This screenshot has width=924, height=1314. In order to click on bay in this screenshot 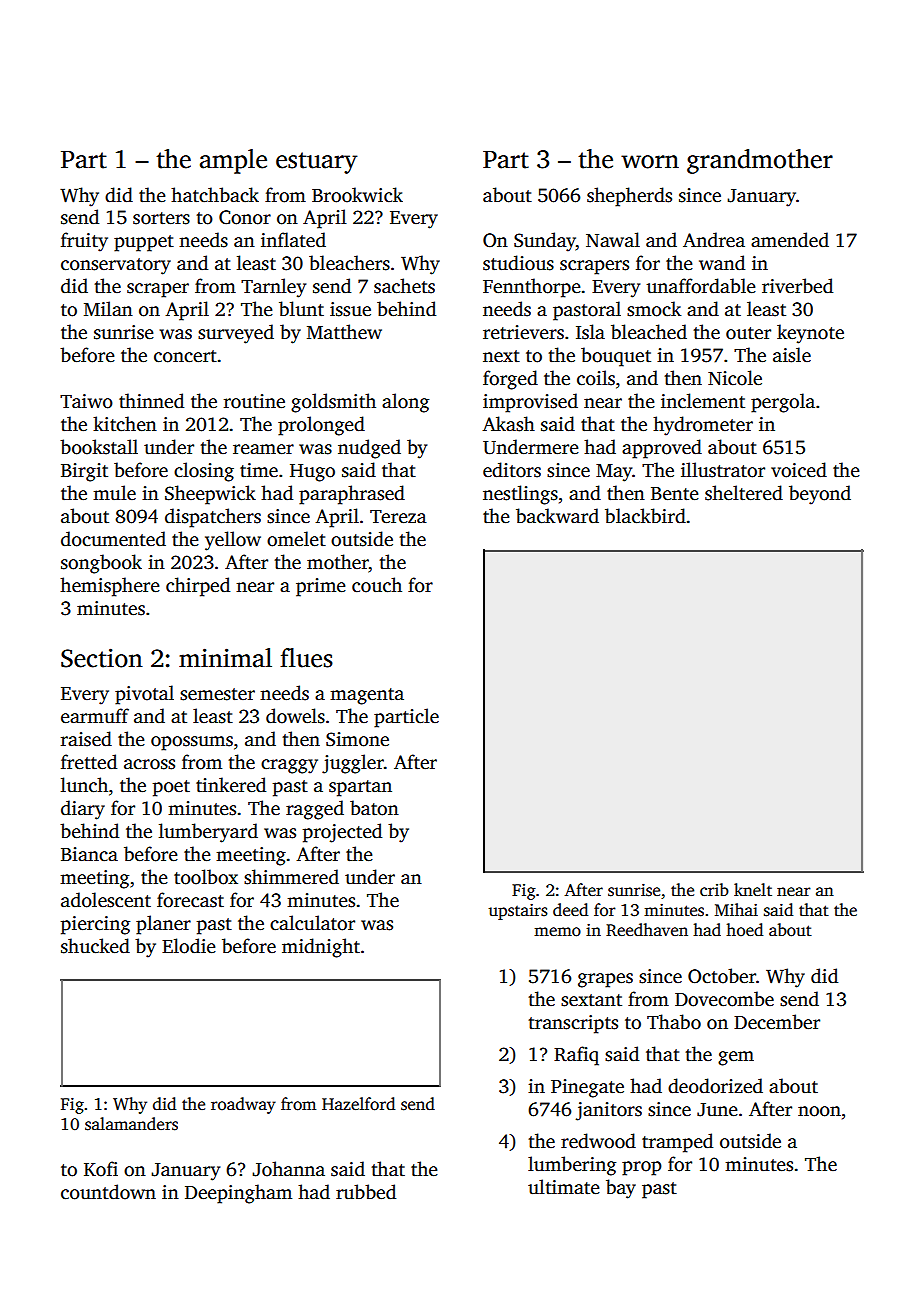, I will do `click(621, 1189)`.
